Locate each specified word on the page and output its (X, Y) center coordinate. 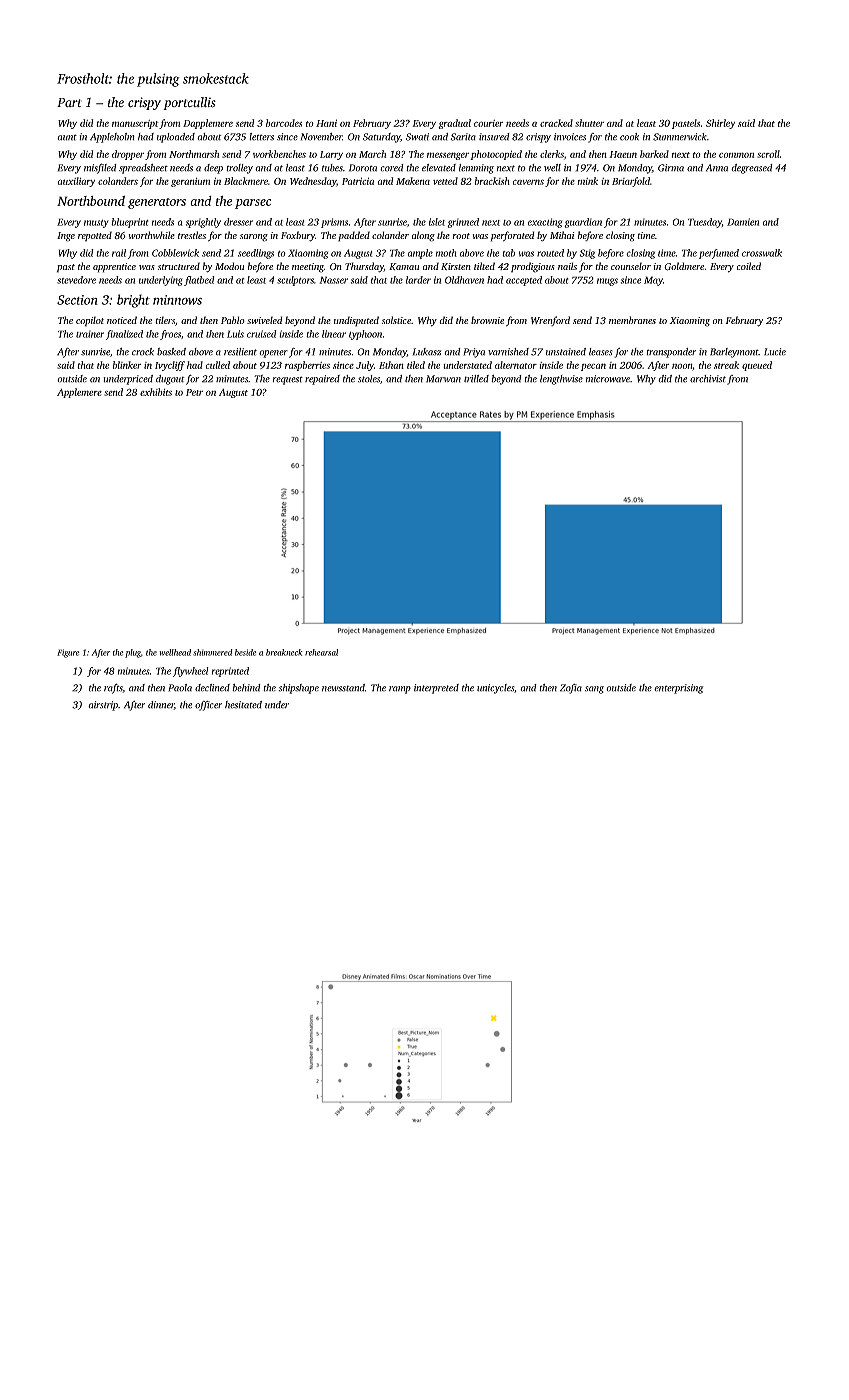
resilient (240, 352)
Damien (743, 222)
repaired (322, 380)
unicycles (495, 689)
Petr (194, 392)
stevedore (76, 280)
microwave (608, 379)
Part (69, 102)
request (288, 380)
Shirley (720, 124)
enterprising (679, 689)
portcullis (189, 103)
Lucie (775, 352)
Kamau (404, 266)
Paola (180, 688)
